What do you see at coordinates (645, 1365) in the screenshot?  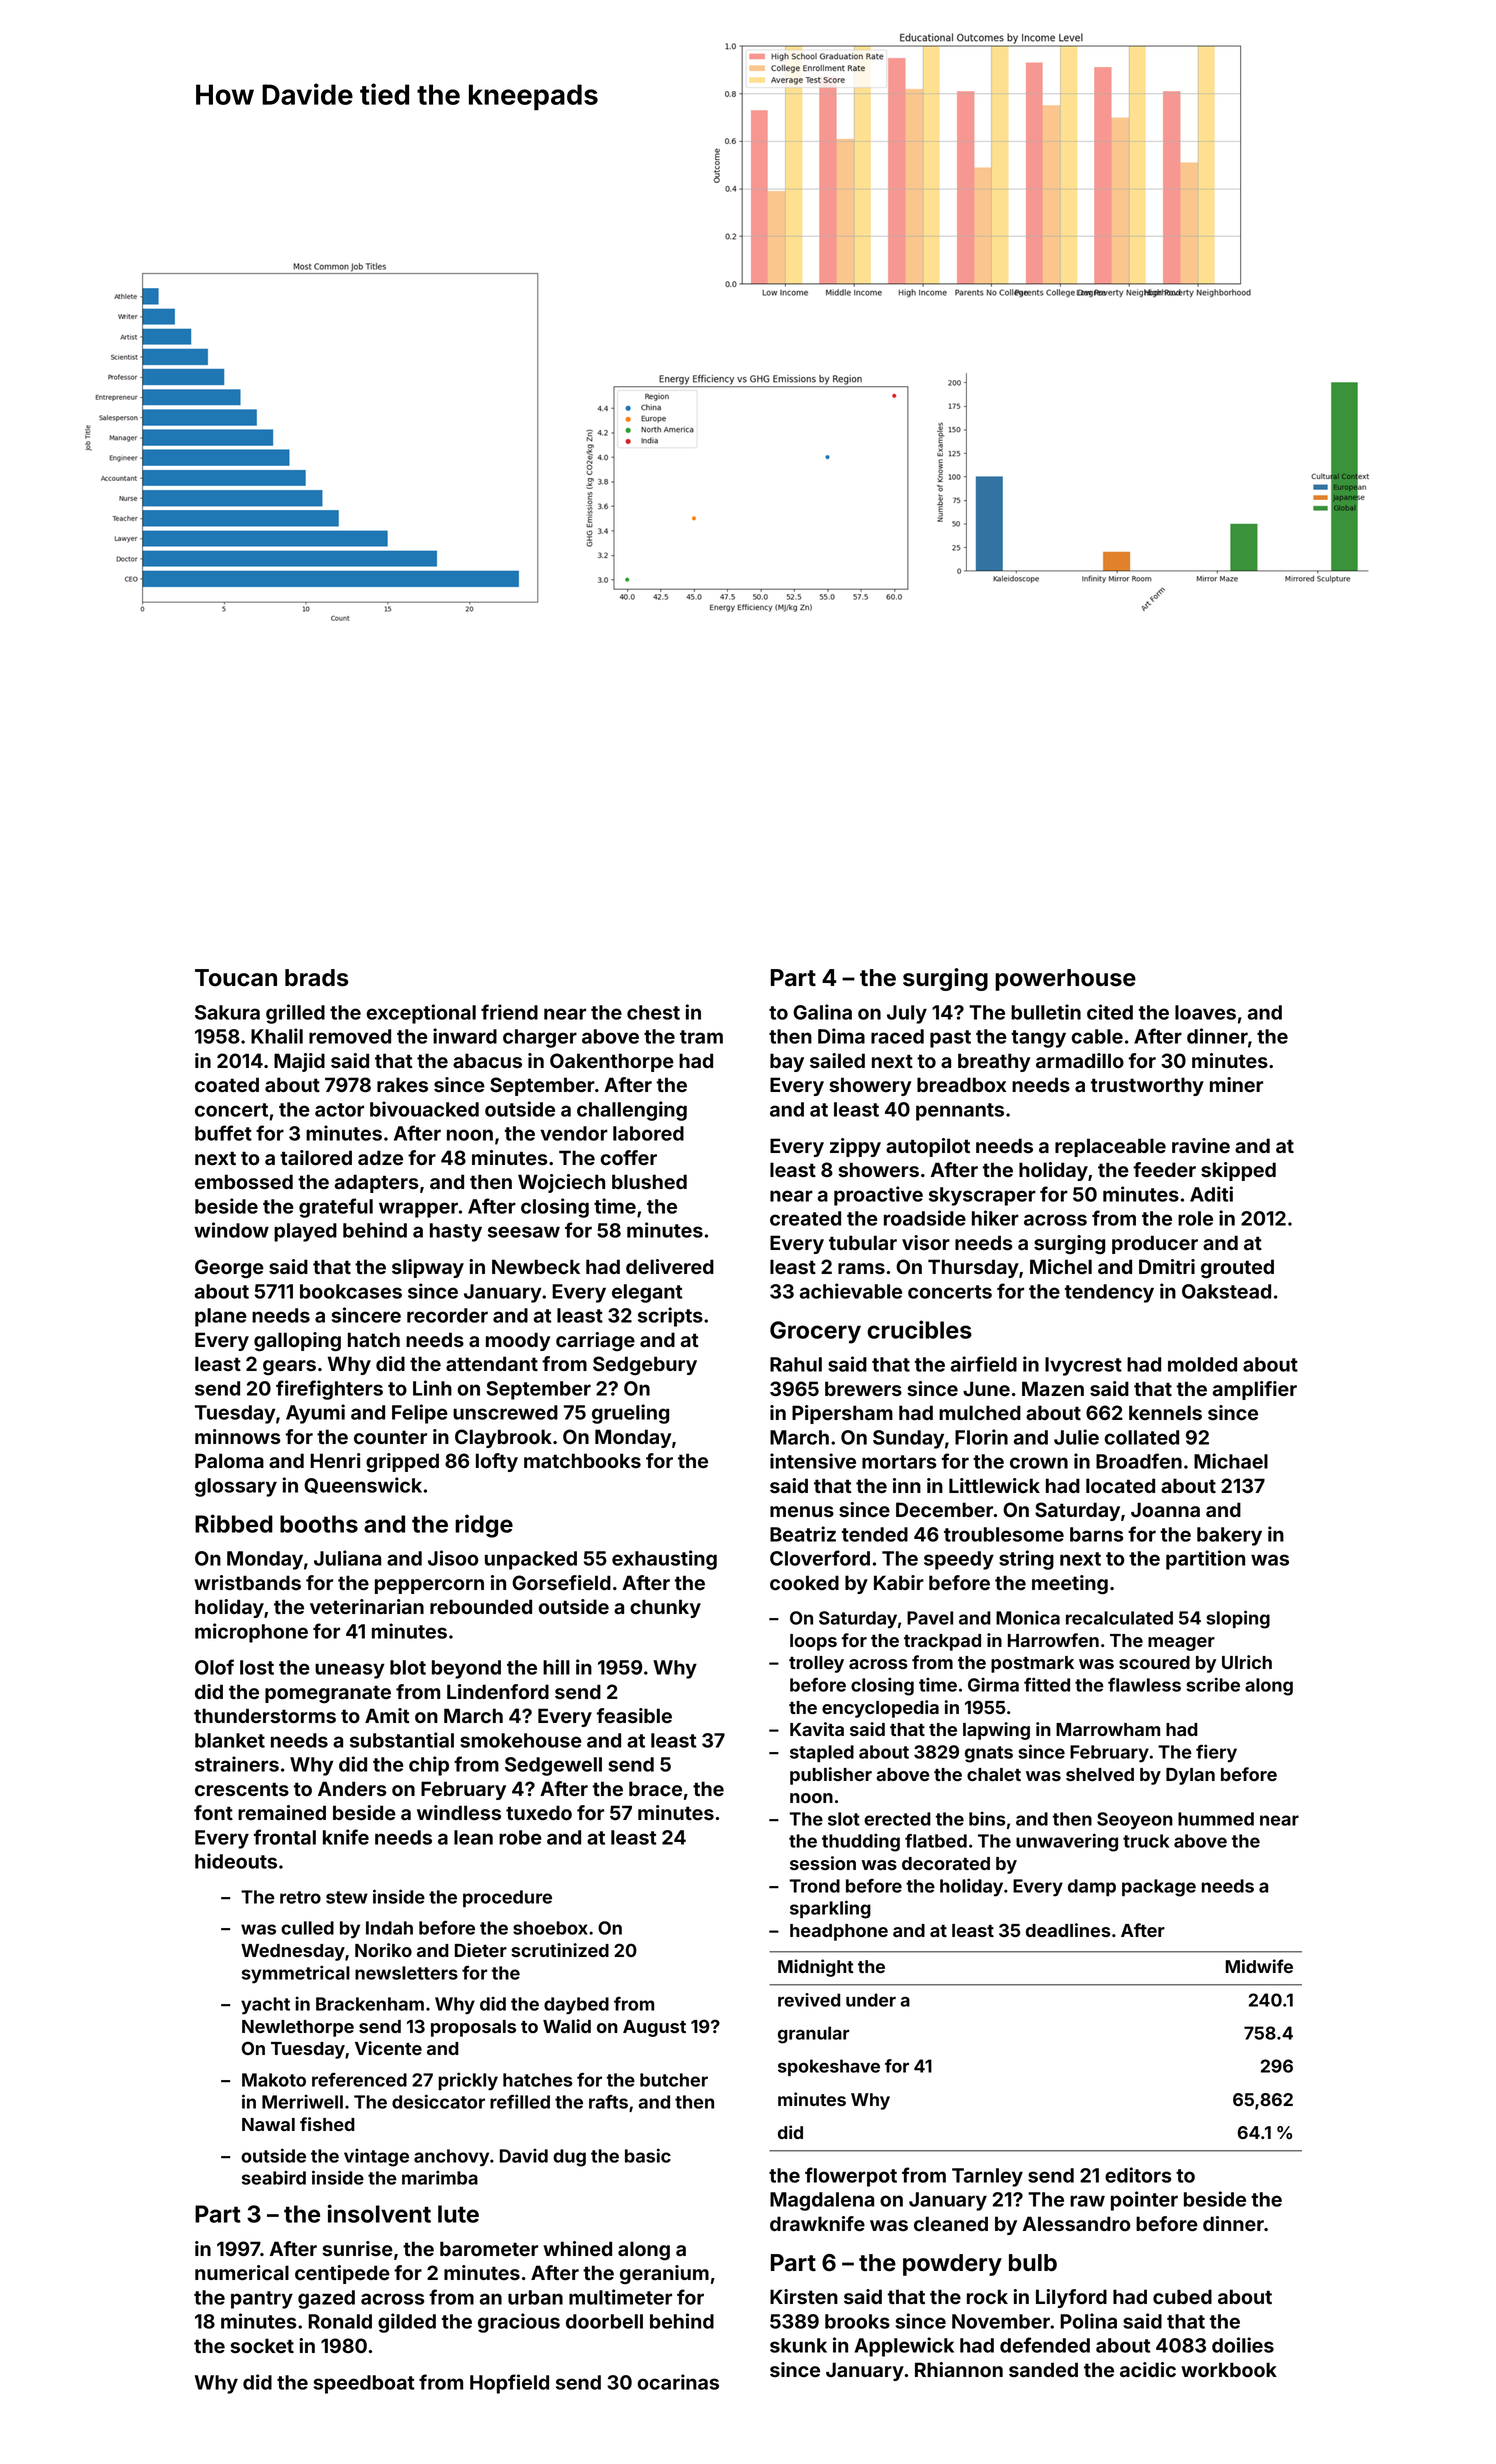 I see `Sedgebury` at bounding box center [645, 1365].
